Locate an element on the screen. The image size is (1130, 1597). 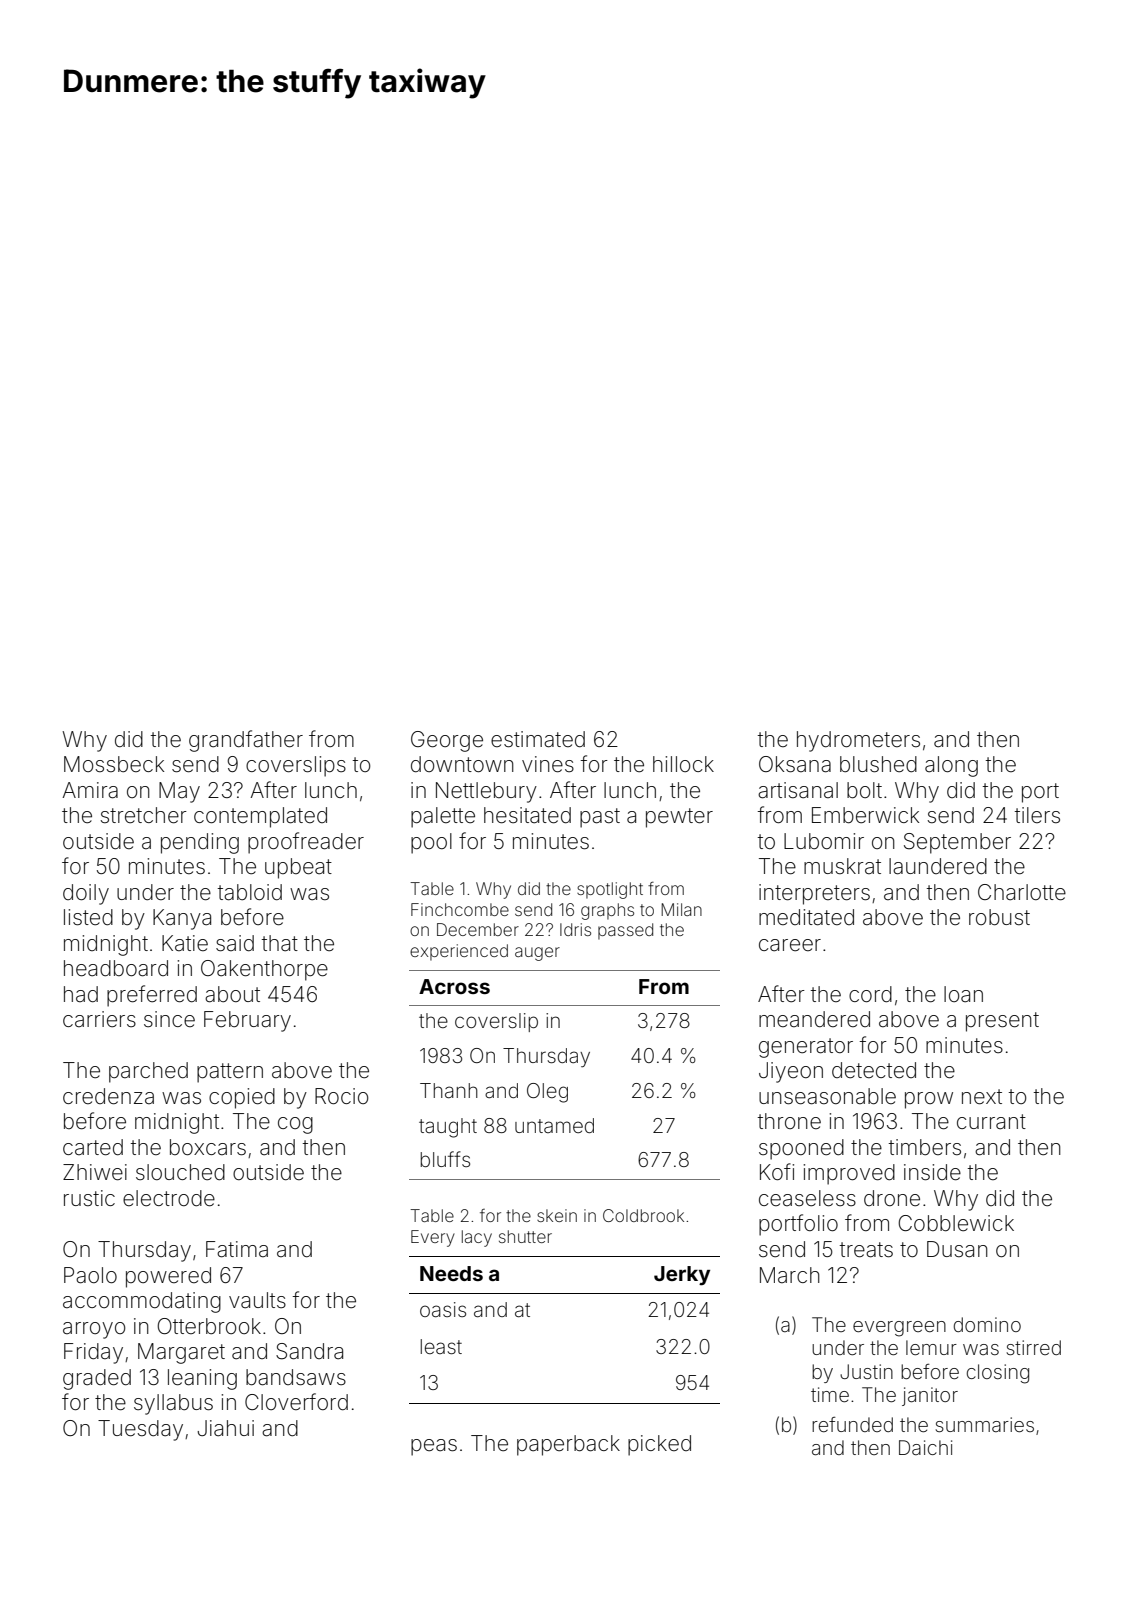
Thanh is located at coordinates (449, 1090).
